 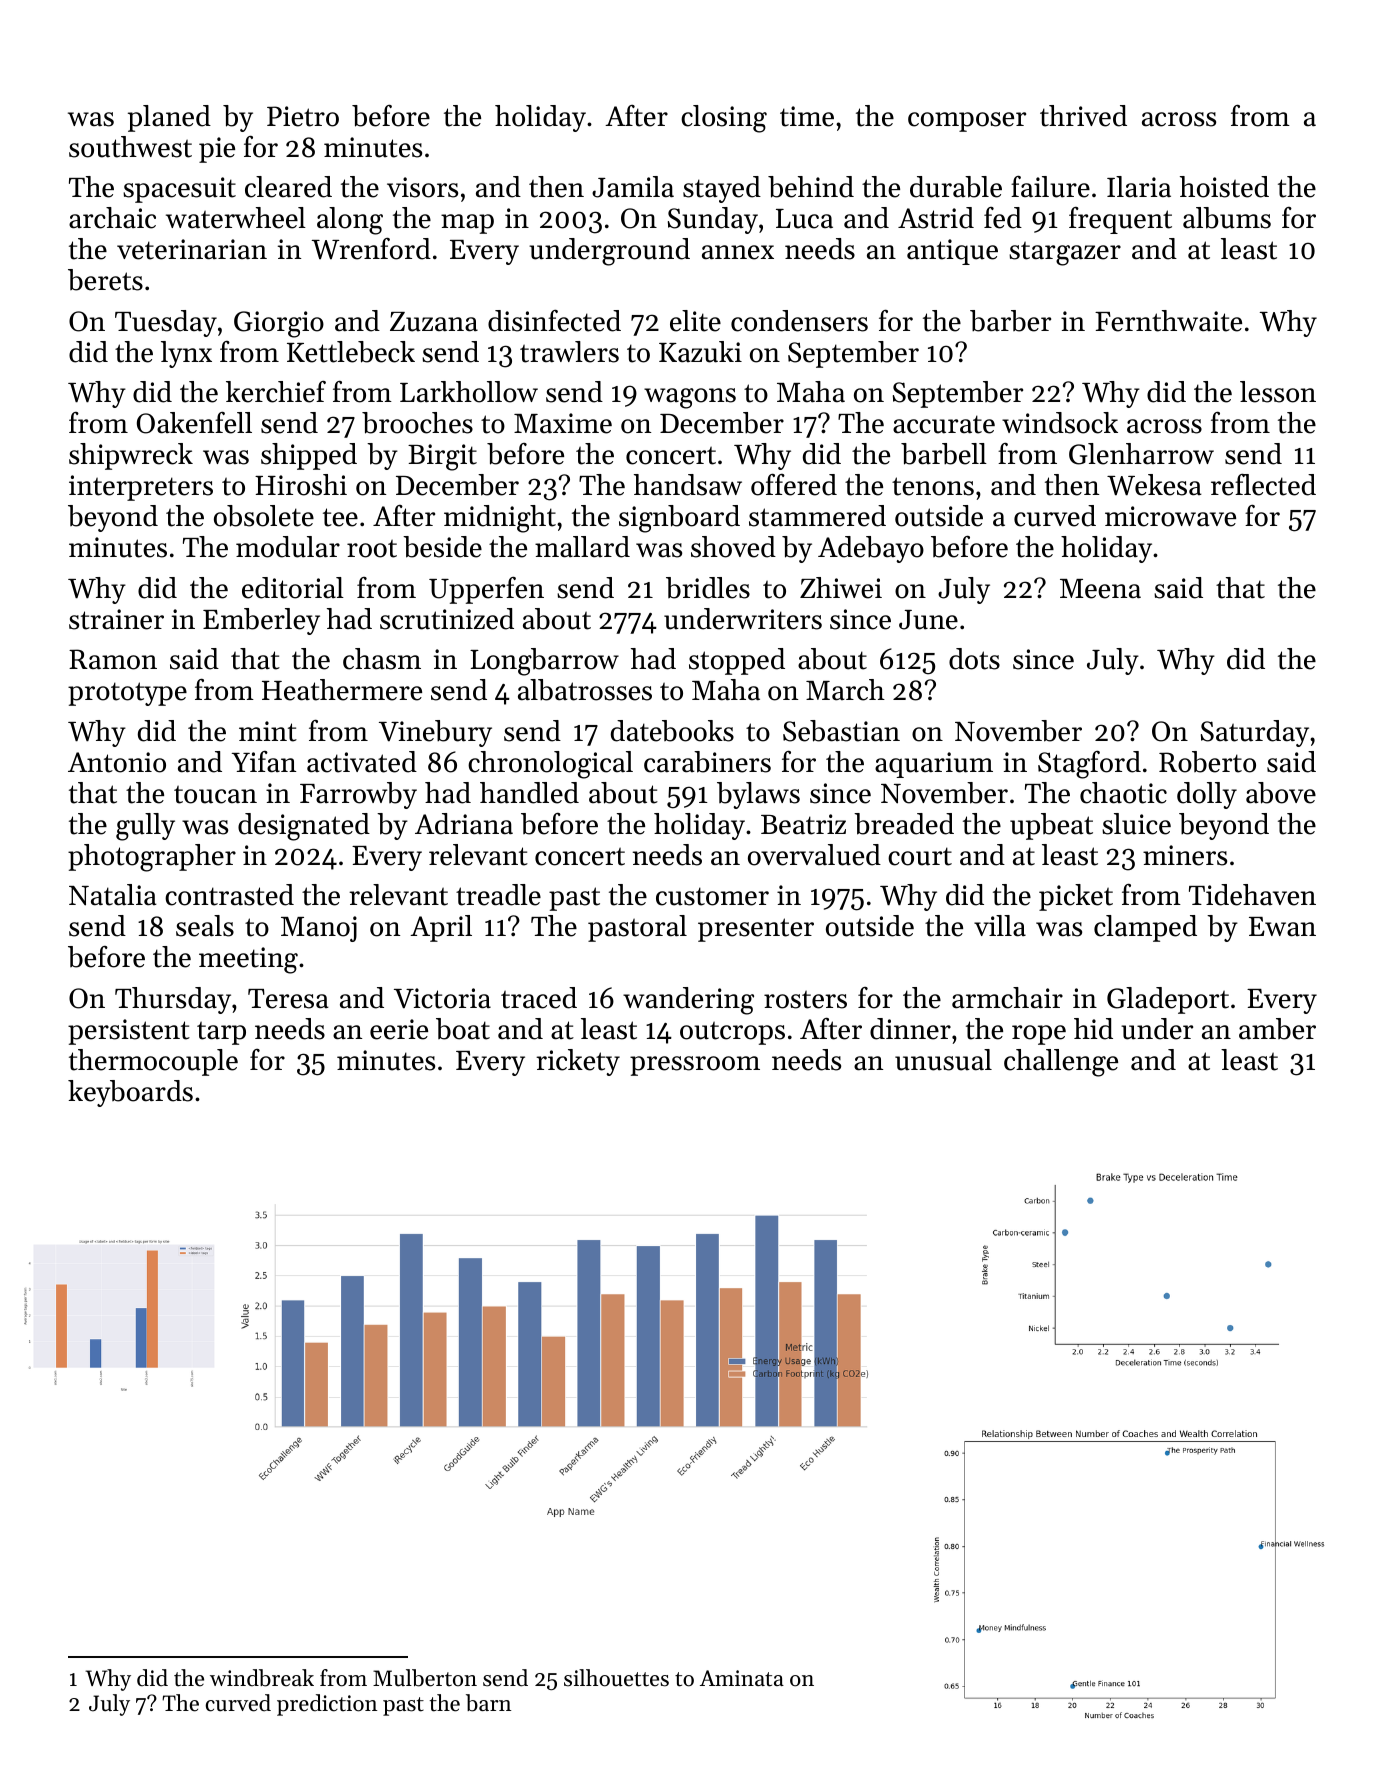 I want to click on hid, so click(x=1093, y=1029).
